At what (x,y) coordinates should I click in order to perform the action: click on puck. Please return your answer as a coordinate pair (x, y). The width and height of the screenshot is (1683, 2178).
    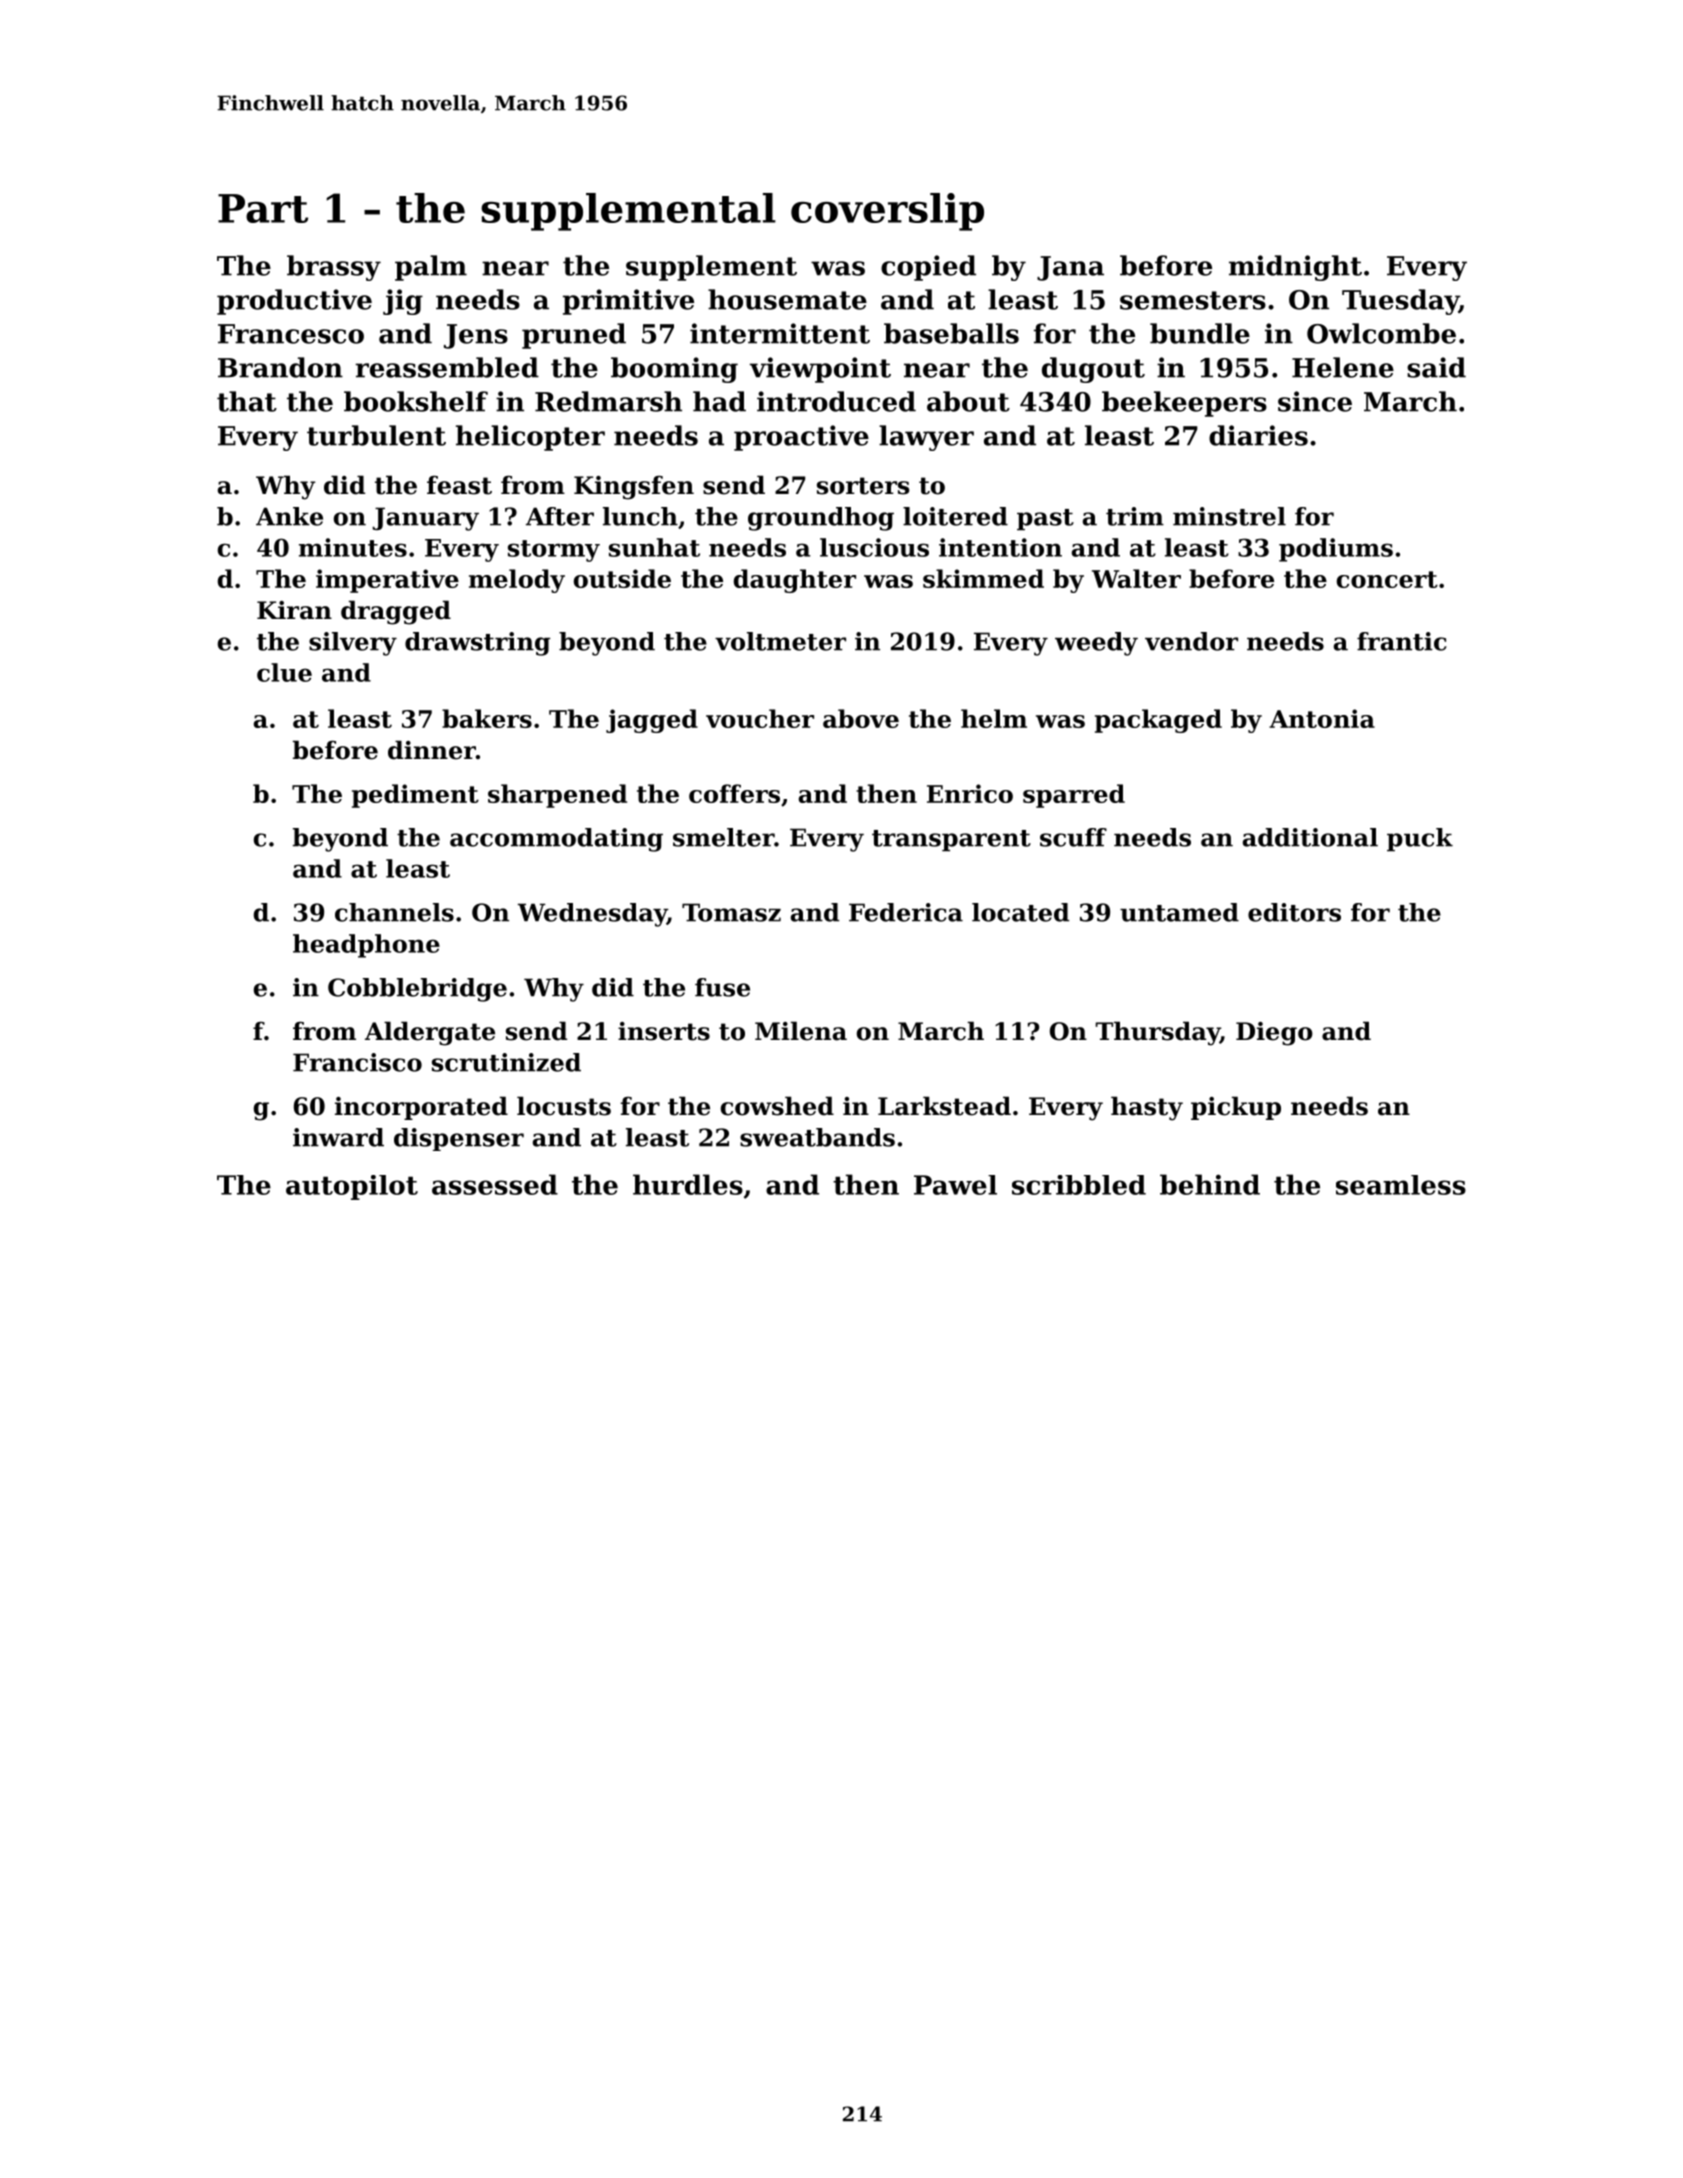
    Looking at the image, I should click on (1420, 840).
